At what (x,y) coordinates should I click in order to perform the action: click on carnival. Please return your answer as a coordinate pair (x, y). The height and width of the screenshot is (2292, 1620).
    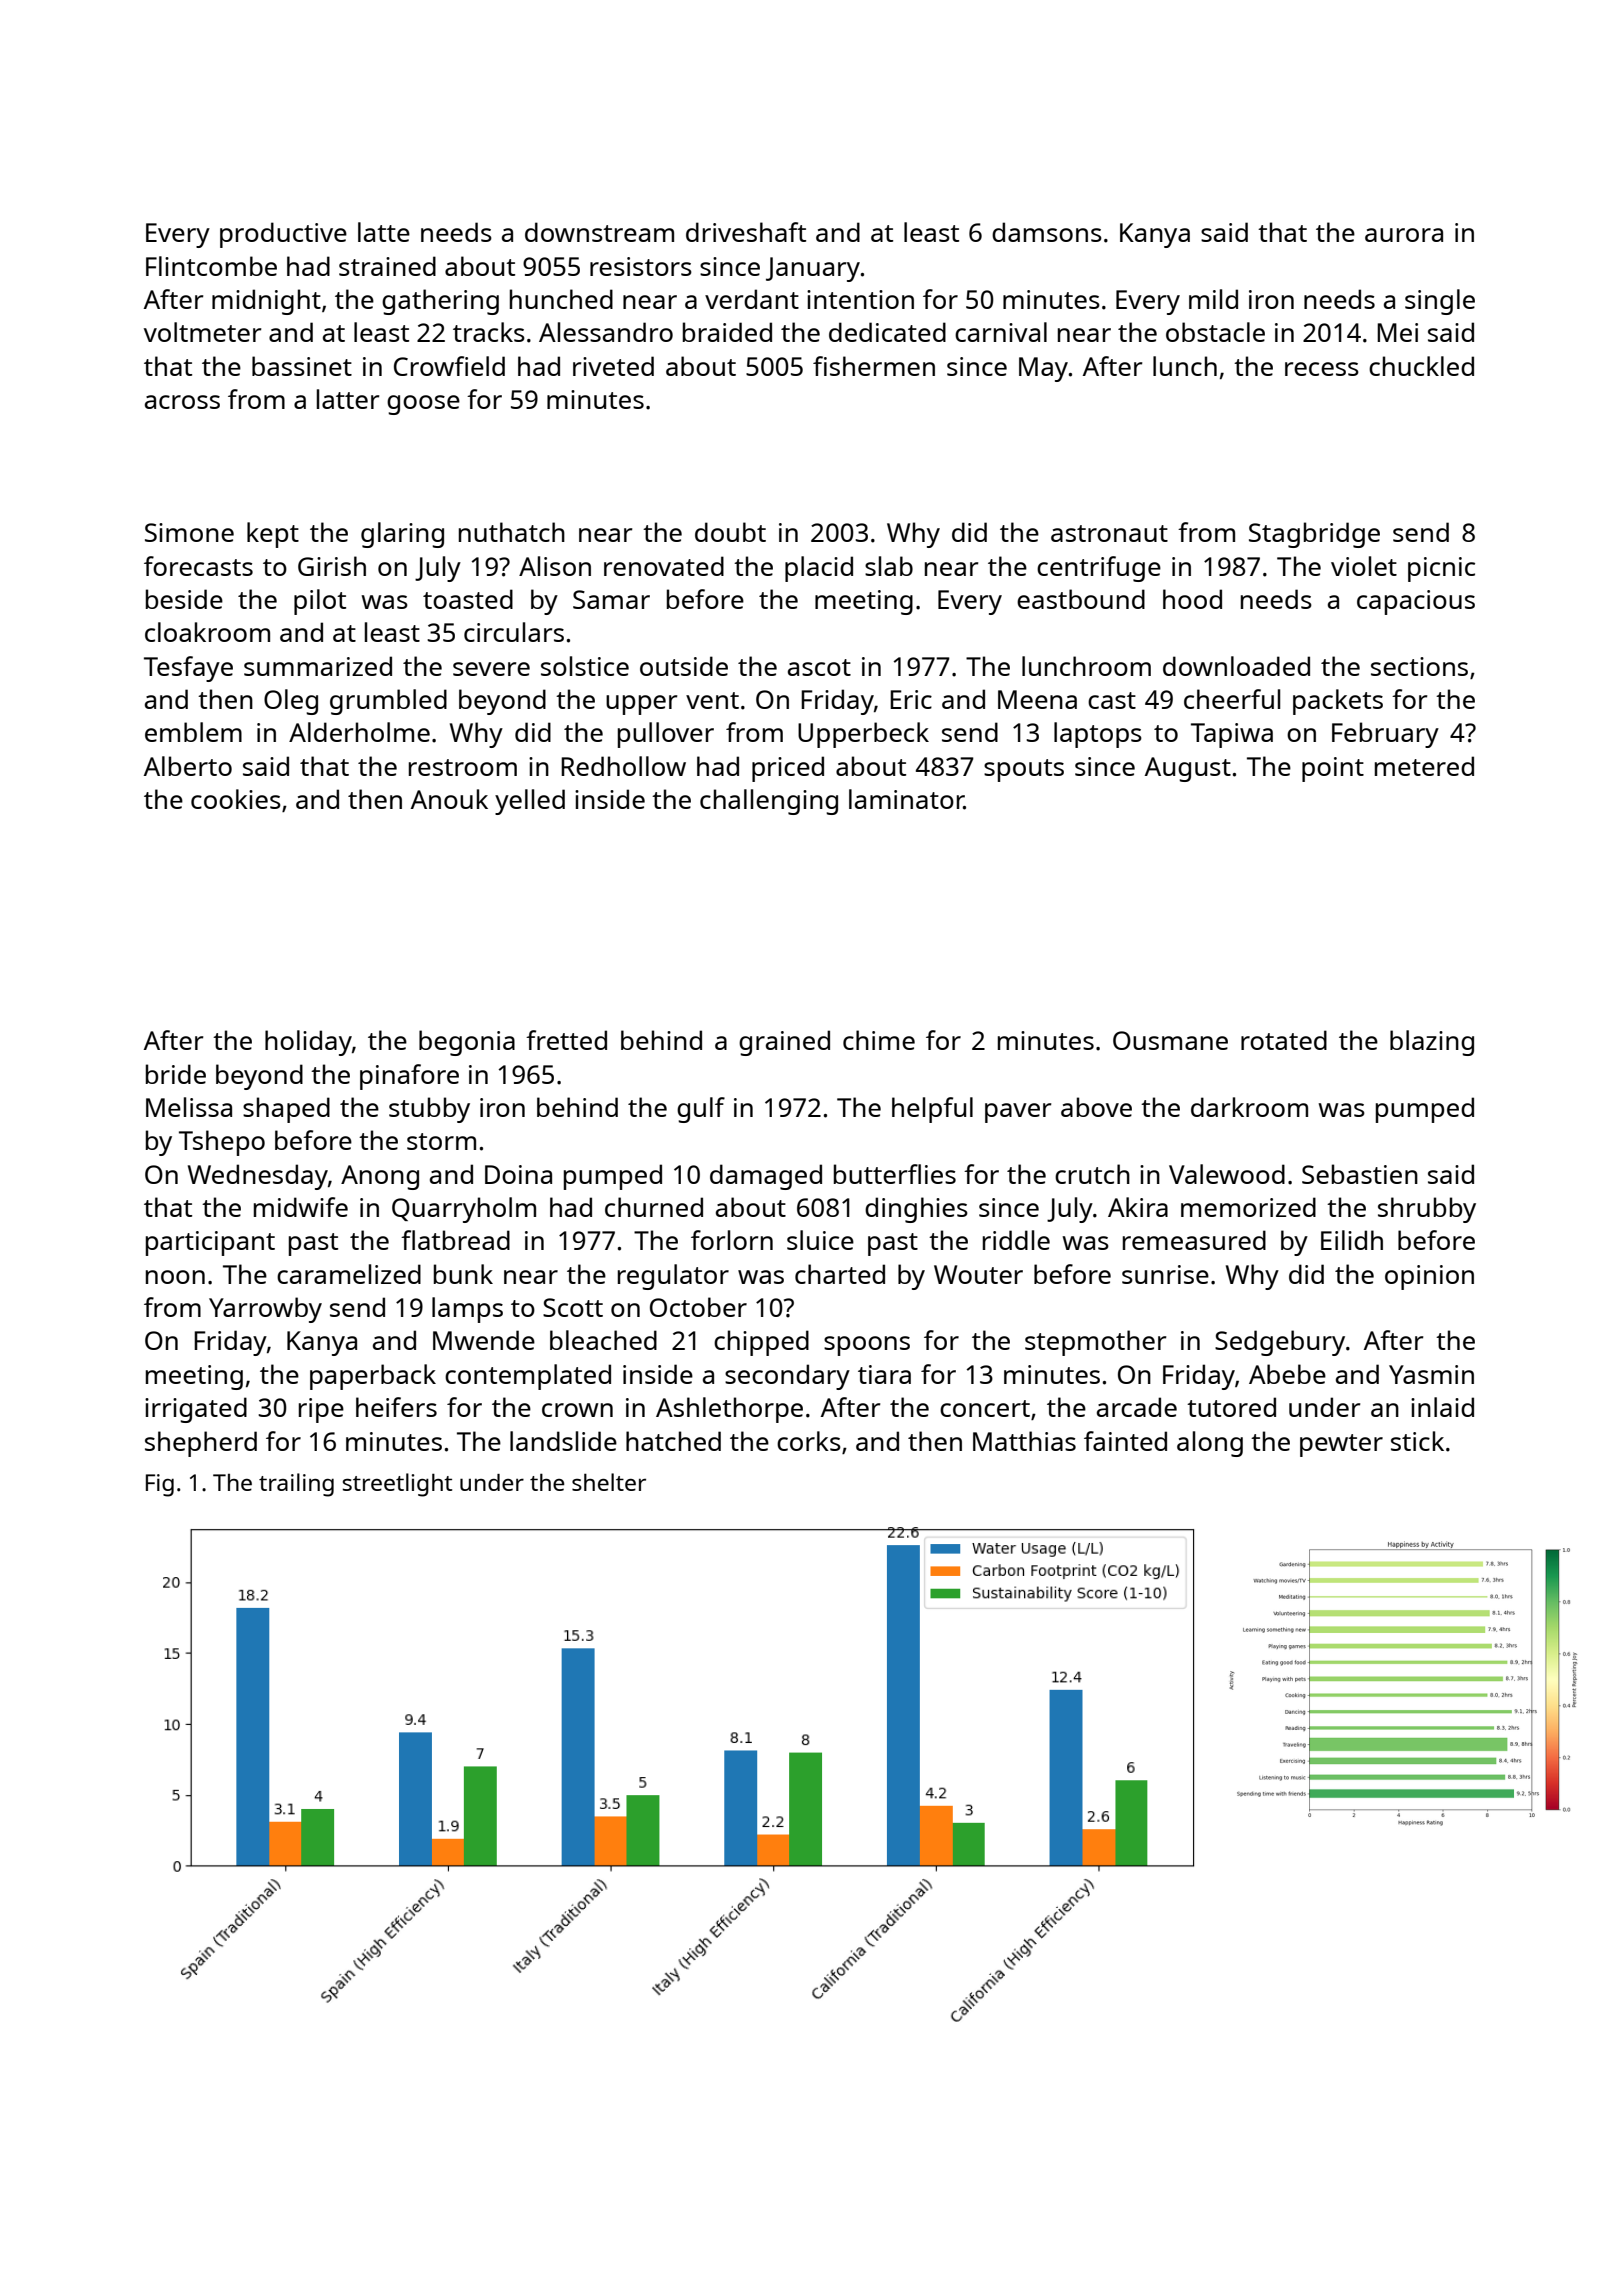
    Looking at the image, I should click on (1001, 332).
